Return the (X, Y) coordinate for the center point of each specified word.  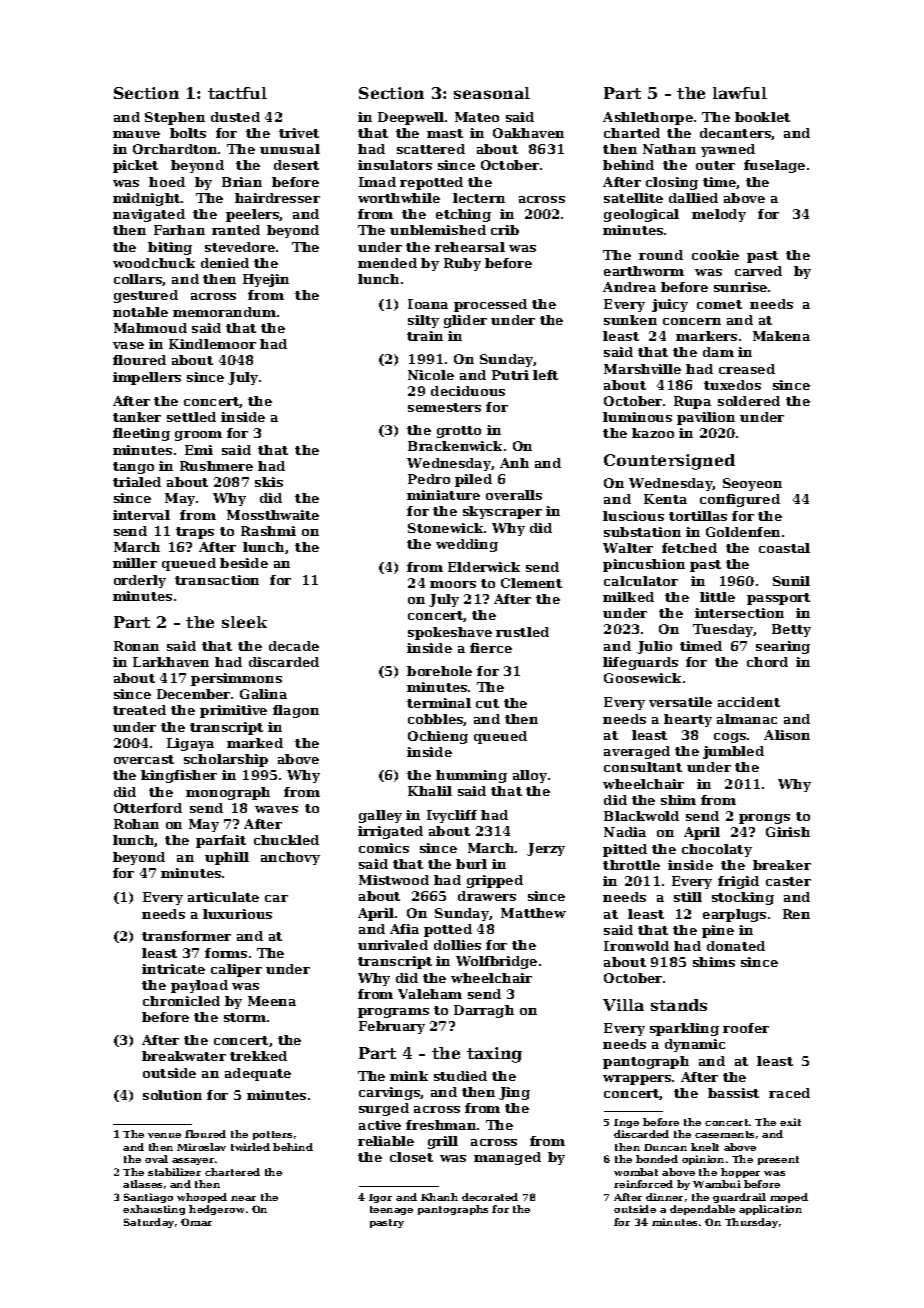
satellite (633, 198)
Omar (196, 1222)
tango (133, 468)
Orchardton (175, 149)
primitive (233, 711)
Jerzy (546, 849)
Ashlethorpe (648, 118)
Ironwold (636, 946)
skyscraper (502, 512)
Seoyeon (752, 484)
